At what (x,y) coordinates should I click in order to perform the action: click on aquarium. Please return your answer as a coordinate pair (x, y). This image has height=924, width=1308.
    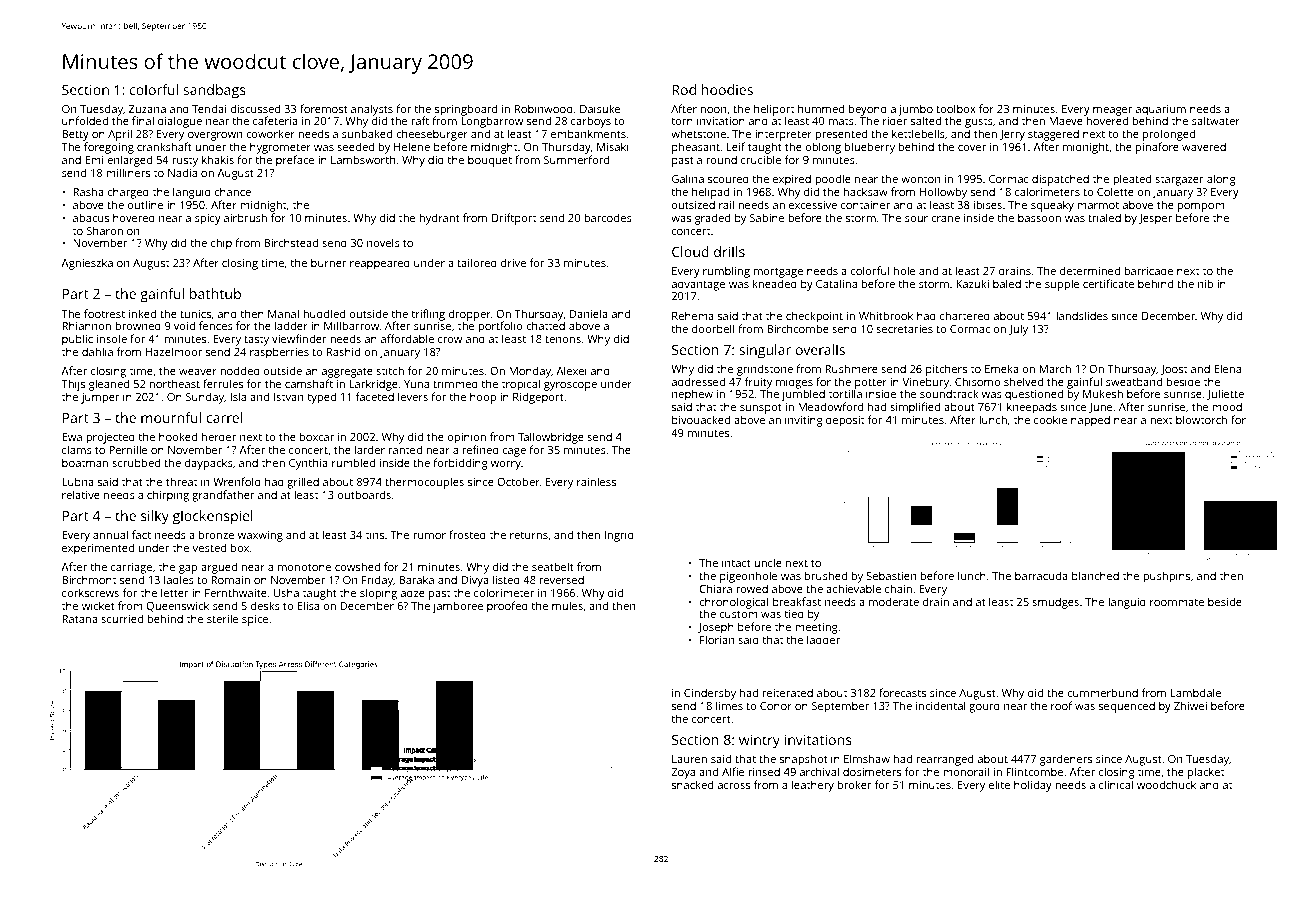
    Looking at the image, I should click on (1161, 111).
